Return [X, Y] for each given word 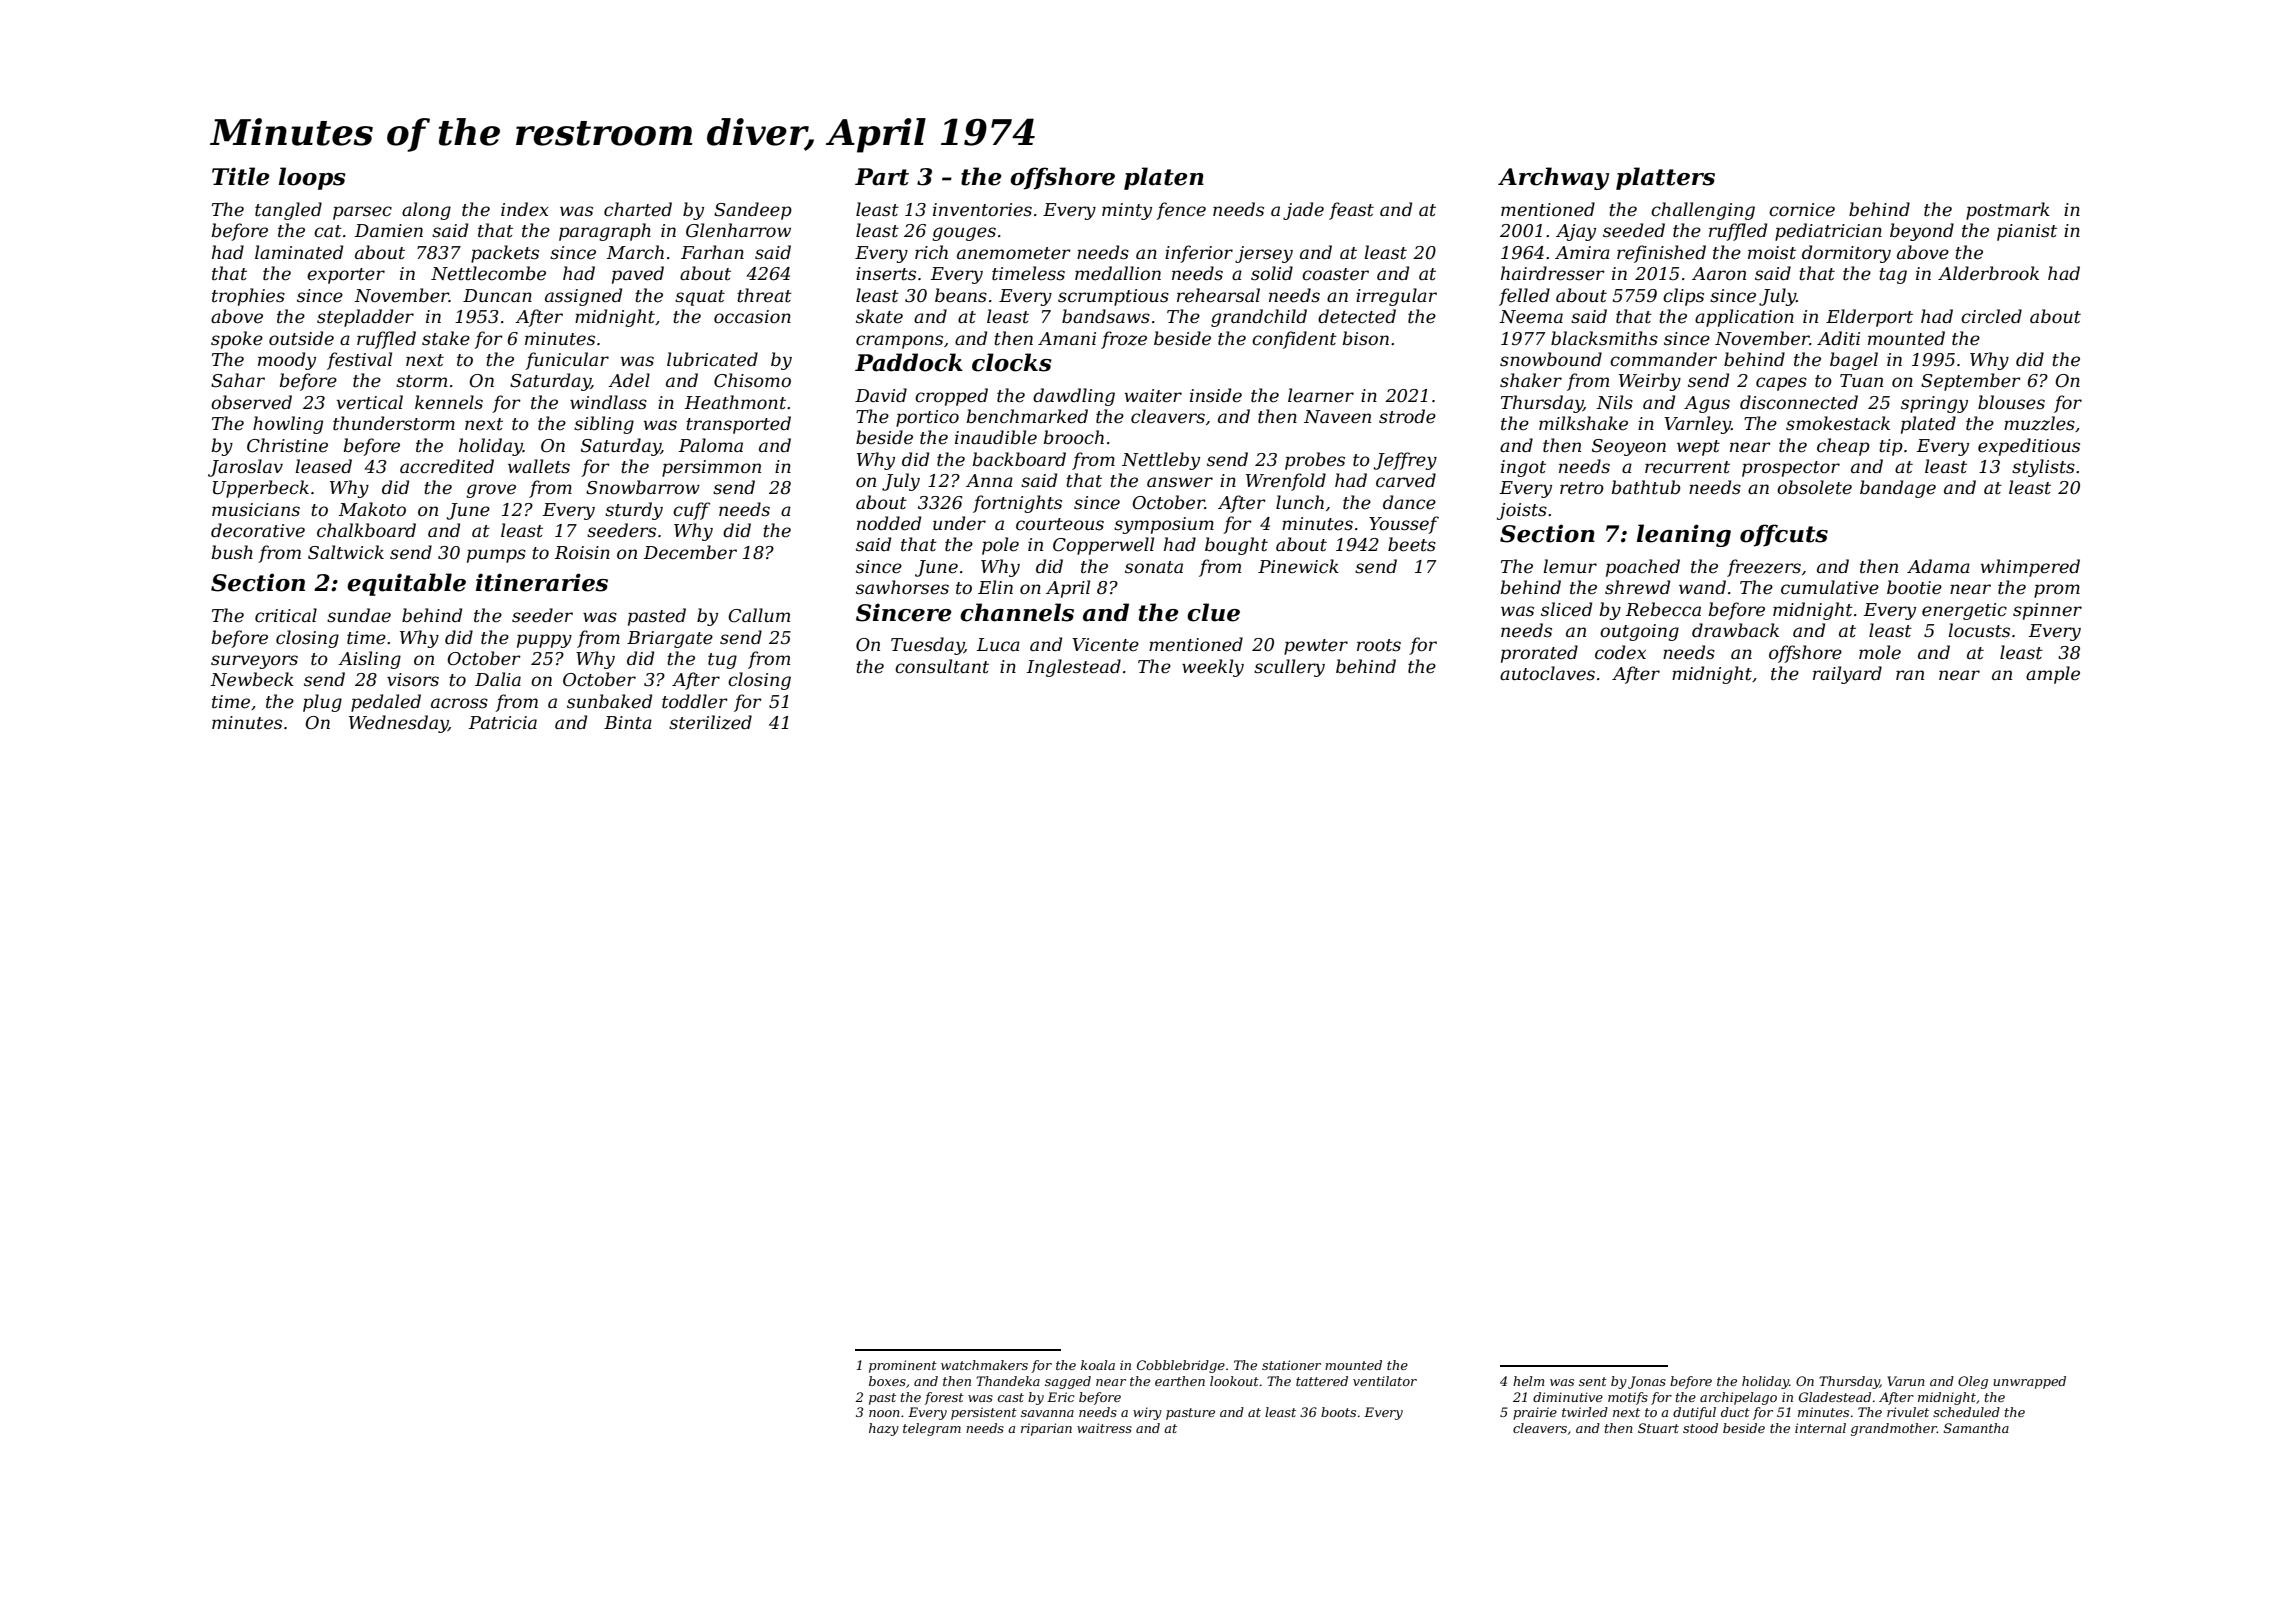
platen [1164, 178]
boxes [887, 1381]
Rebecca [1663, 609]
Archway [1553, 178]
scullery [1289, 668]
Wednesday [398, 724]
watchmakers [984, 1365]
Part [882, 177]
